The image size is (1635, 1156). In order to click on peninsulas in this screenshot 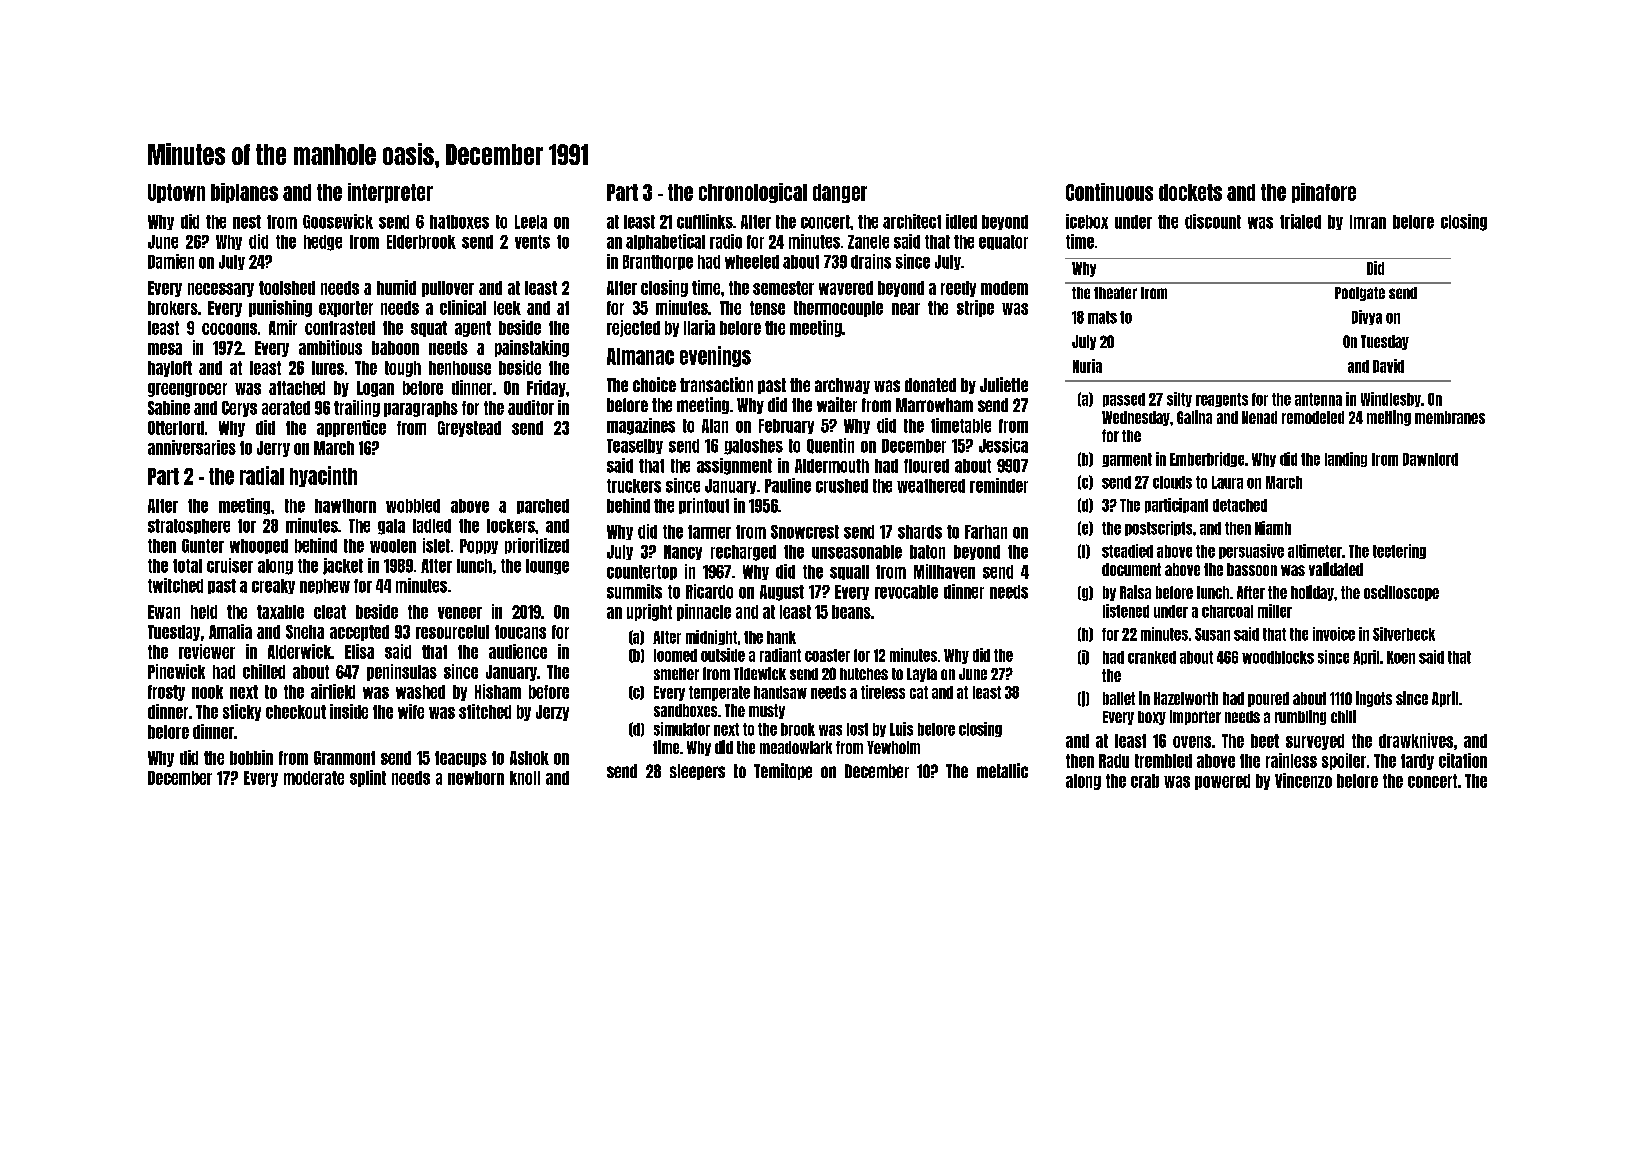, I will do `click(402, 672)`.
